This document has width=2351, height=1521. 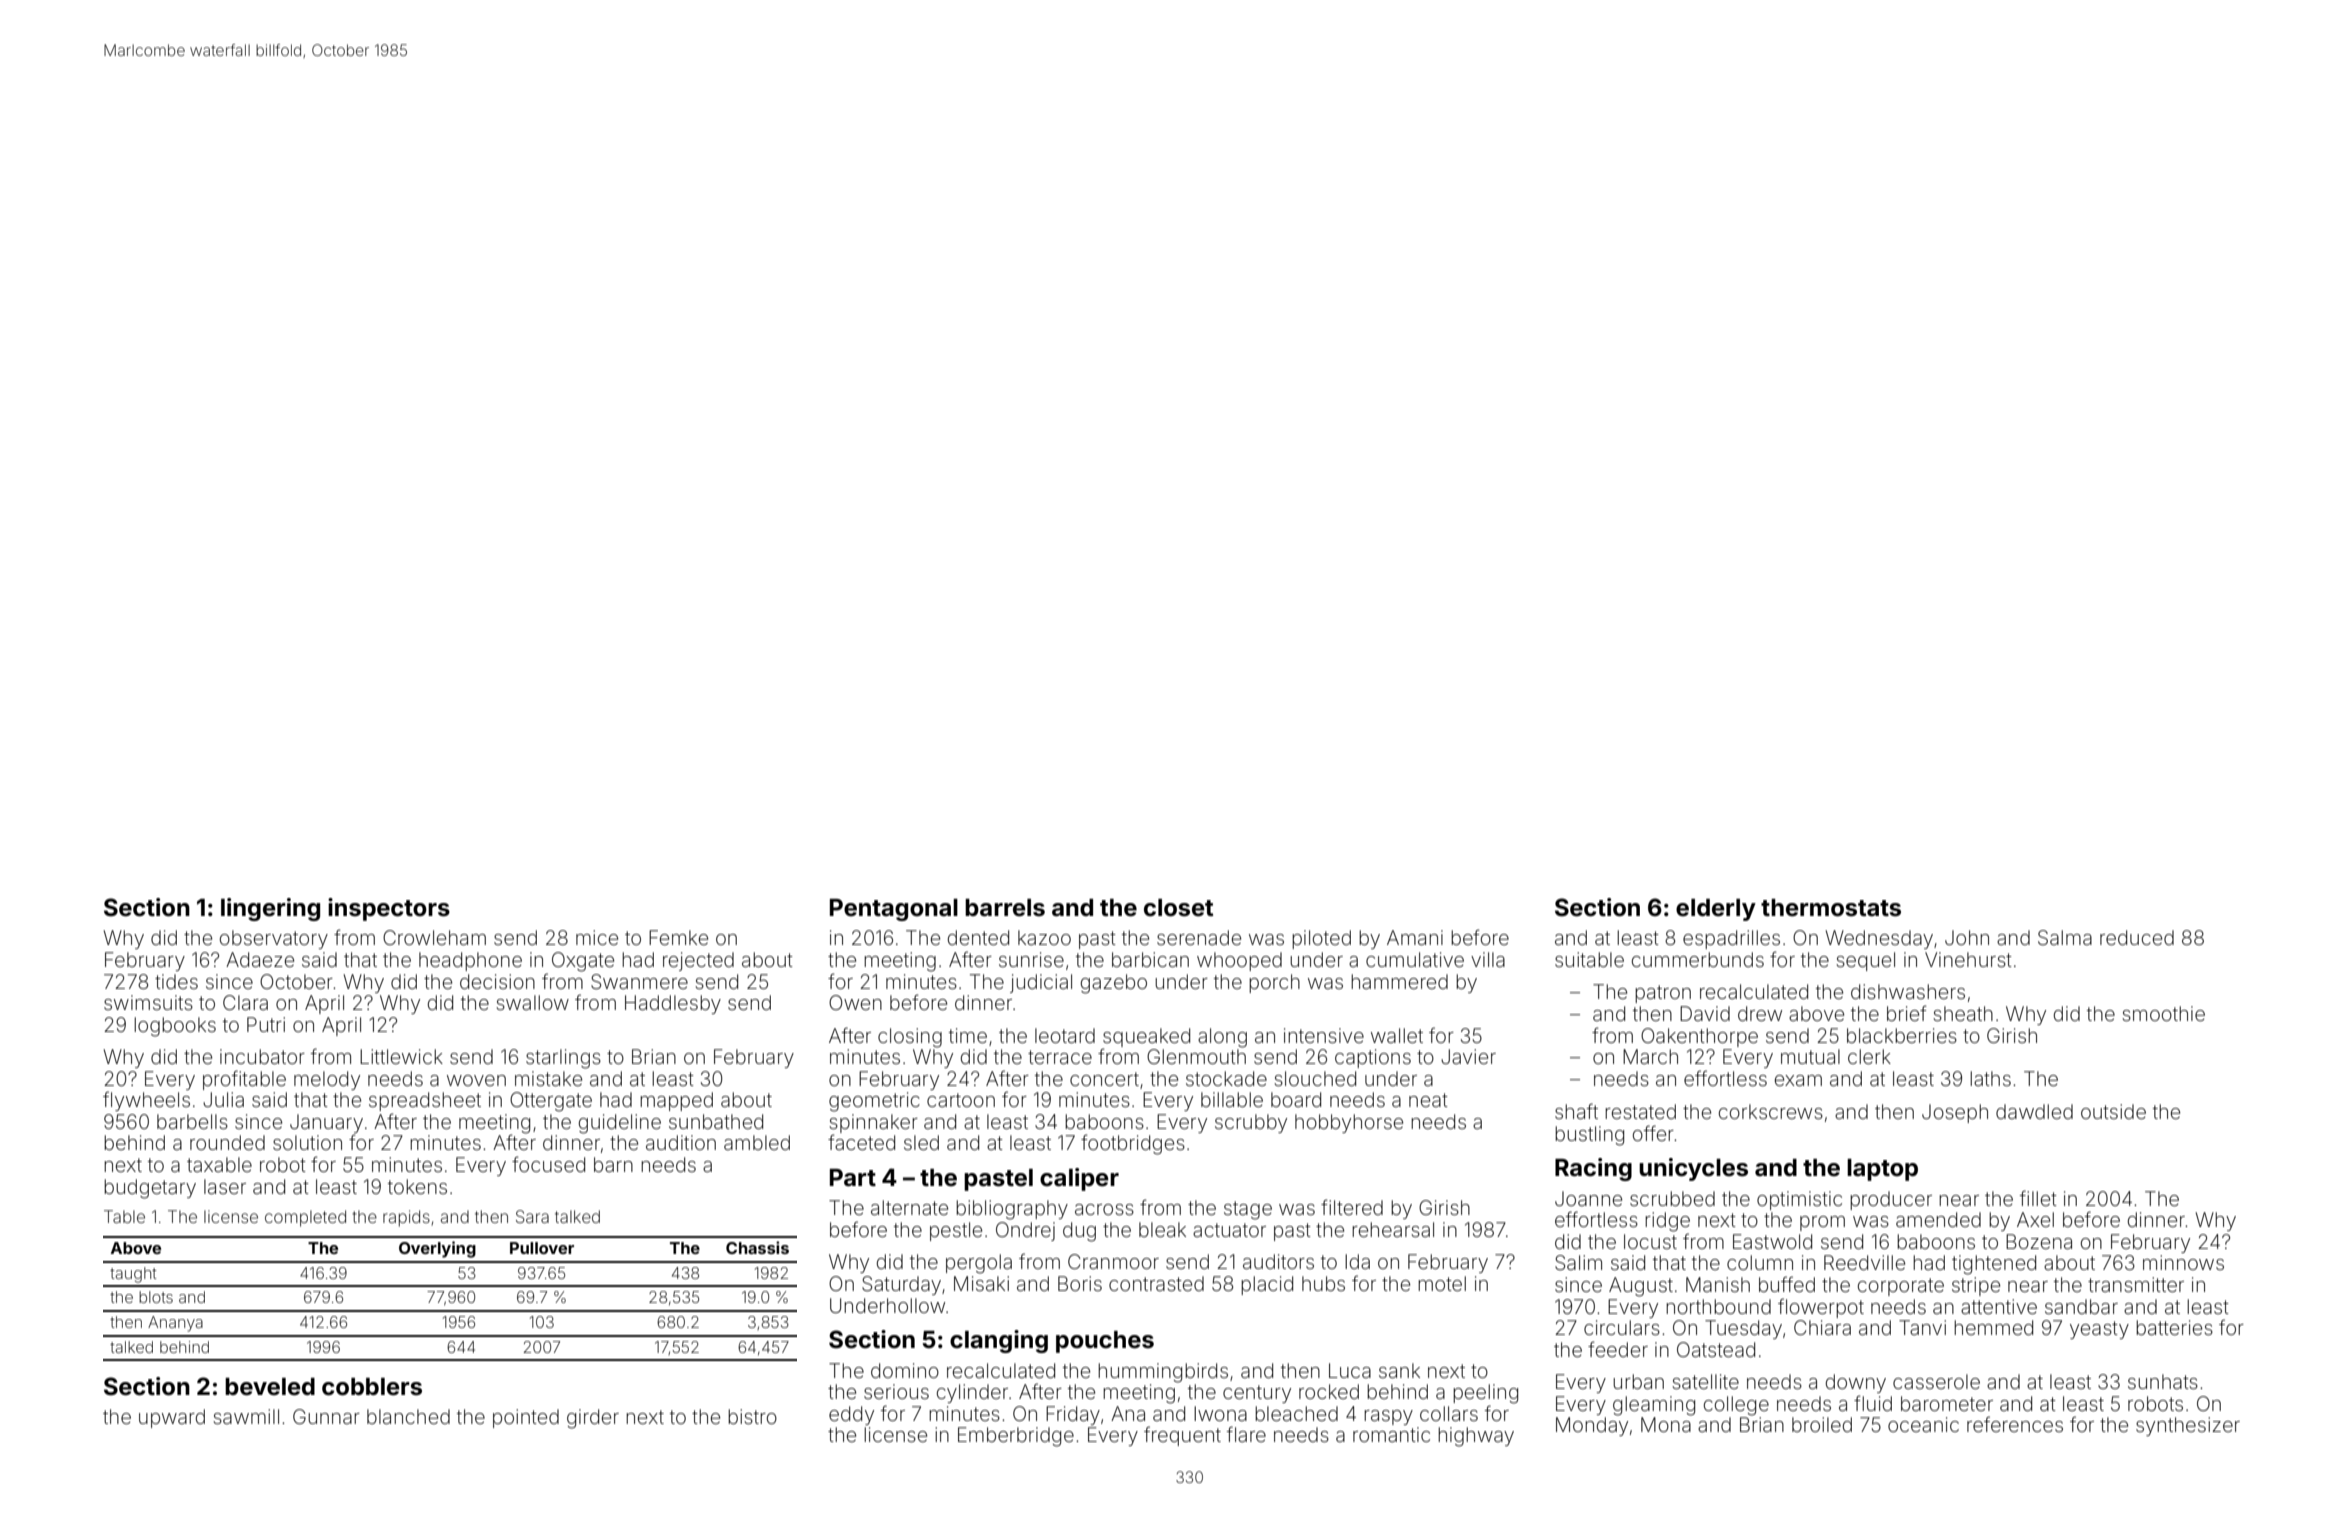 What do you see at coordinates (2015, 1424) in the document?
I see `references` at bounding box center [2015, 1424].
